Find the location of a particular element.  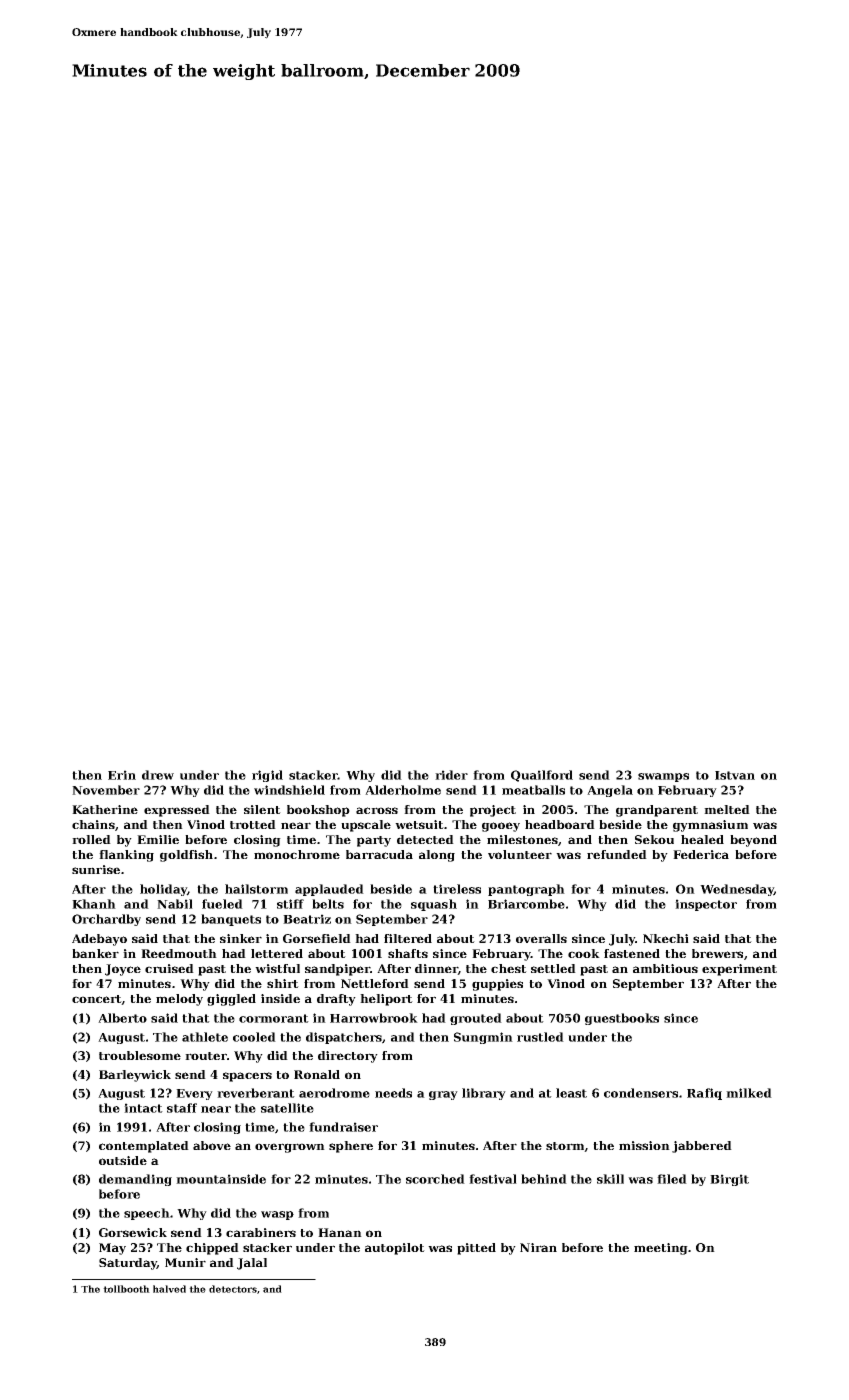

milked is located at coordinates (749, 1093).
